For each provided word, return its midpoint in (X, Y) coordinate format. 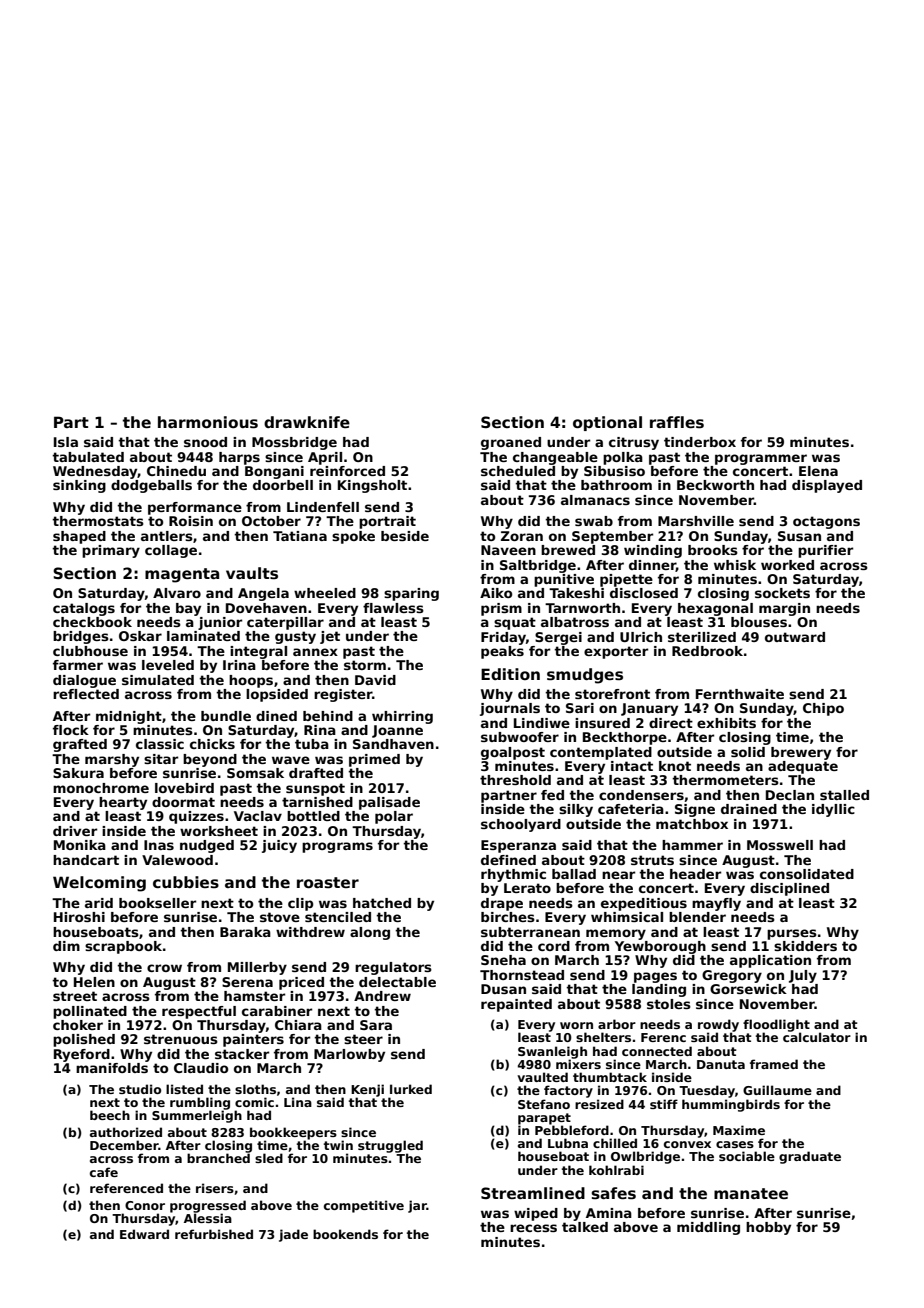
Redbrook (707, 651)
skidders (805, 946)
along (370, 933)
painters (253, 1040)
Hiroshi (79, 917)
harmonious (208, 422)
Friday (503, 638)
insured (602, 723)
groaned (511, 443)
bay (188, 609)
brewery (801, 753)
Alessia (208, 1218)
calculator (817, 1037)
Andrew (382, 996)
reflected (86, 694)
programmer (761, 459)
